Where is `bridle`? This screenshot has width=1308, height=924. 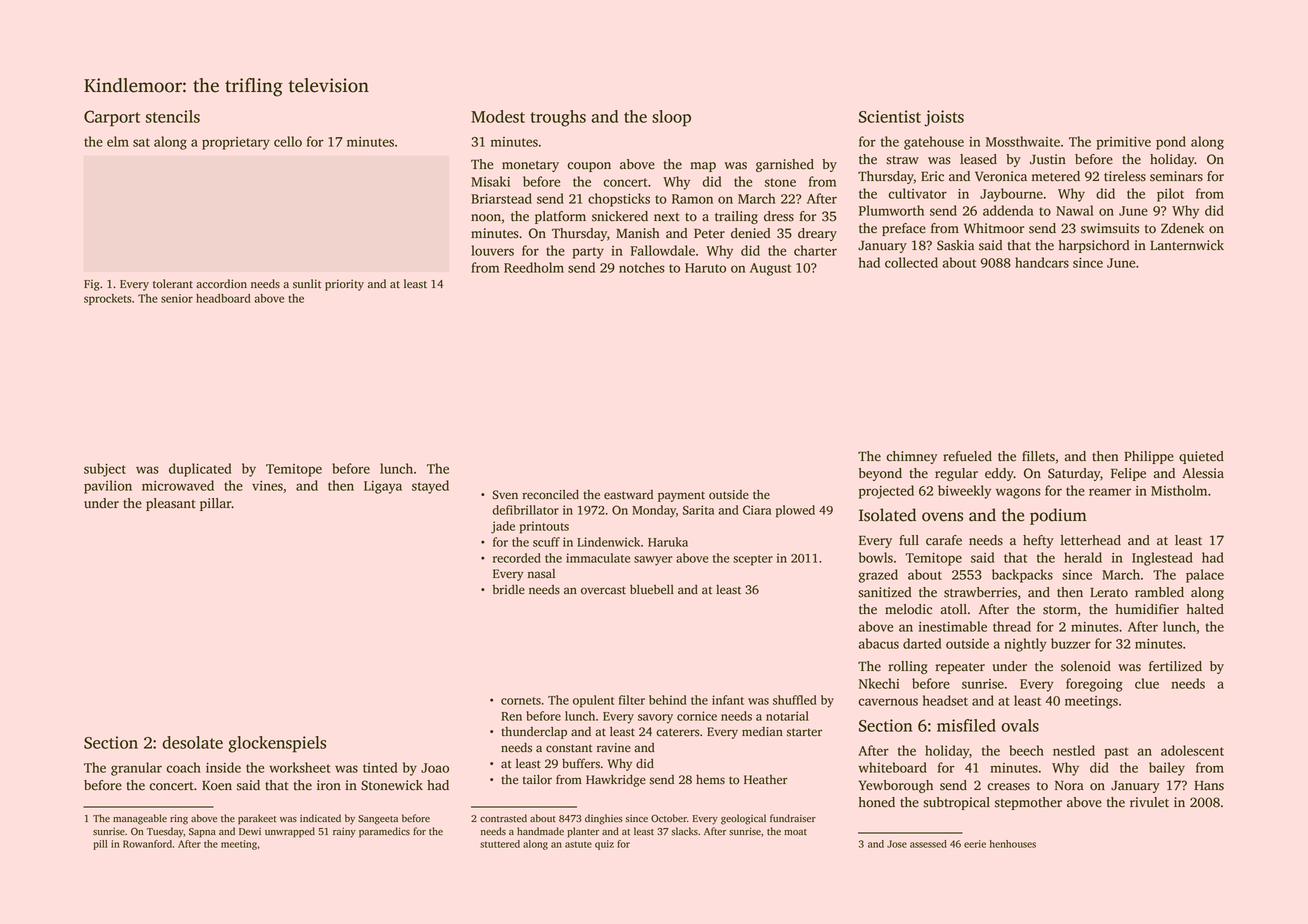 bridle is located at coordinates (509, 590).
